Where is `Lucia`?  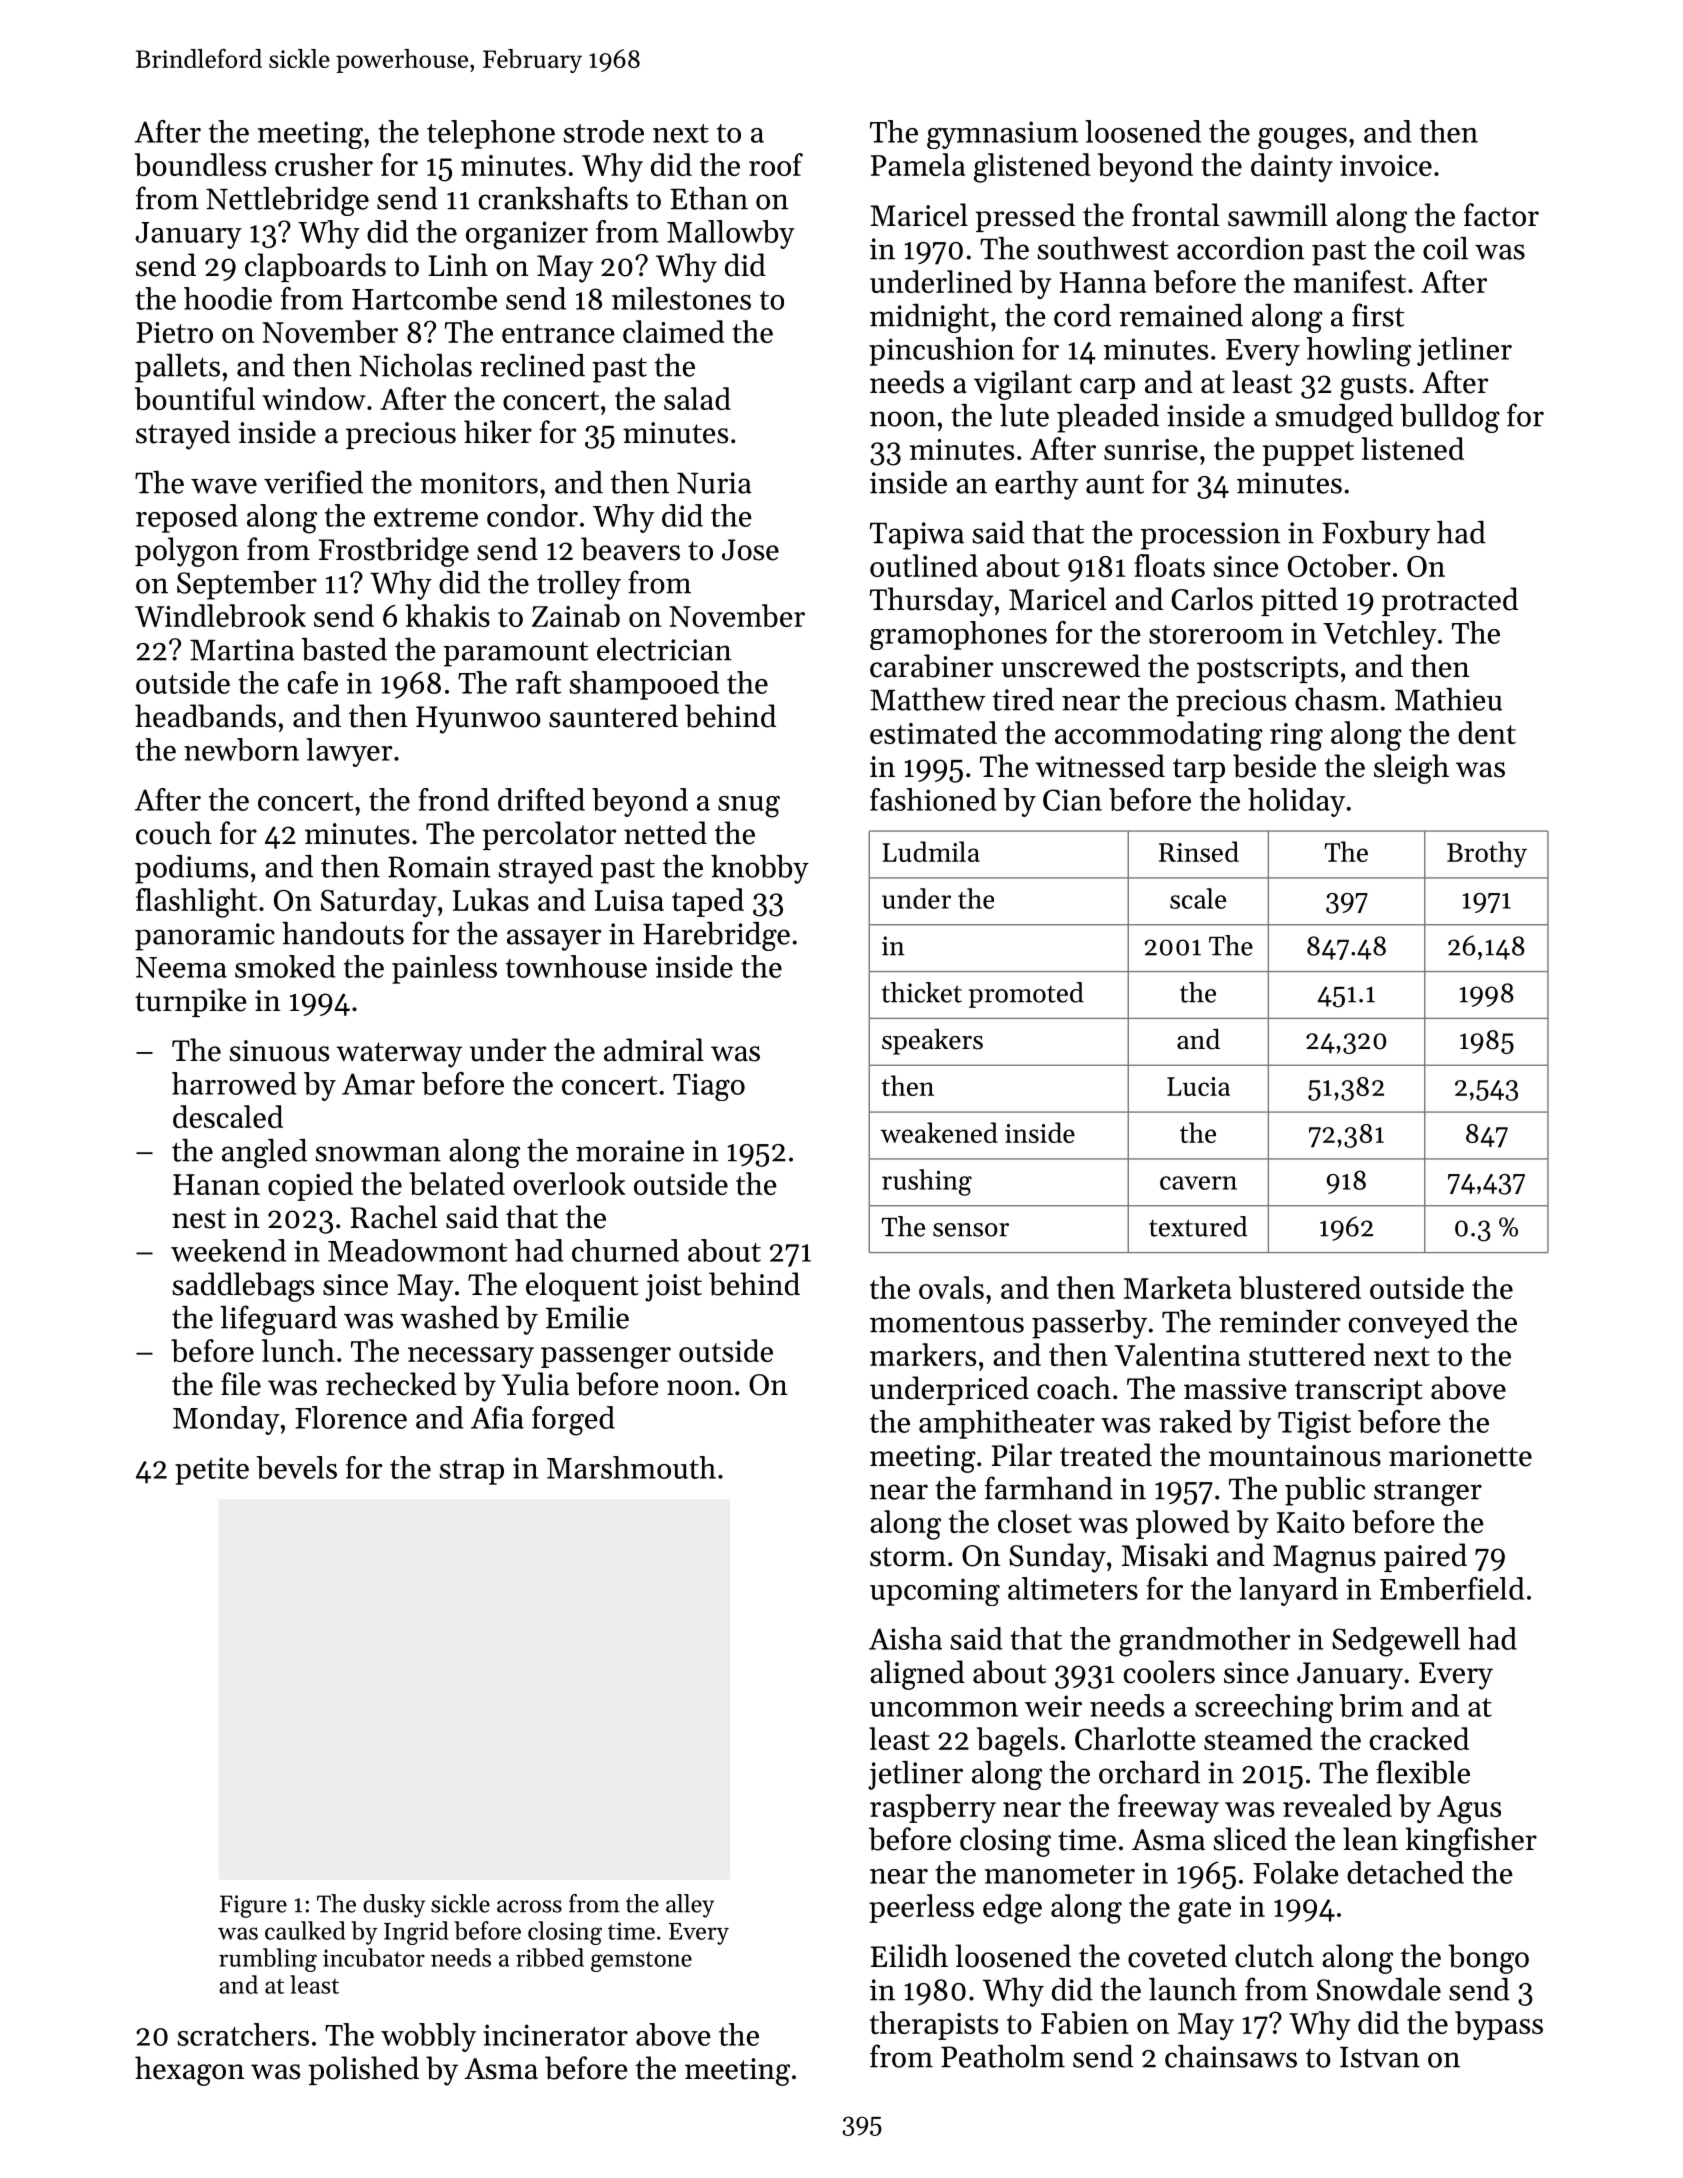 Lucia is located at coordinates (1198, 1086).
